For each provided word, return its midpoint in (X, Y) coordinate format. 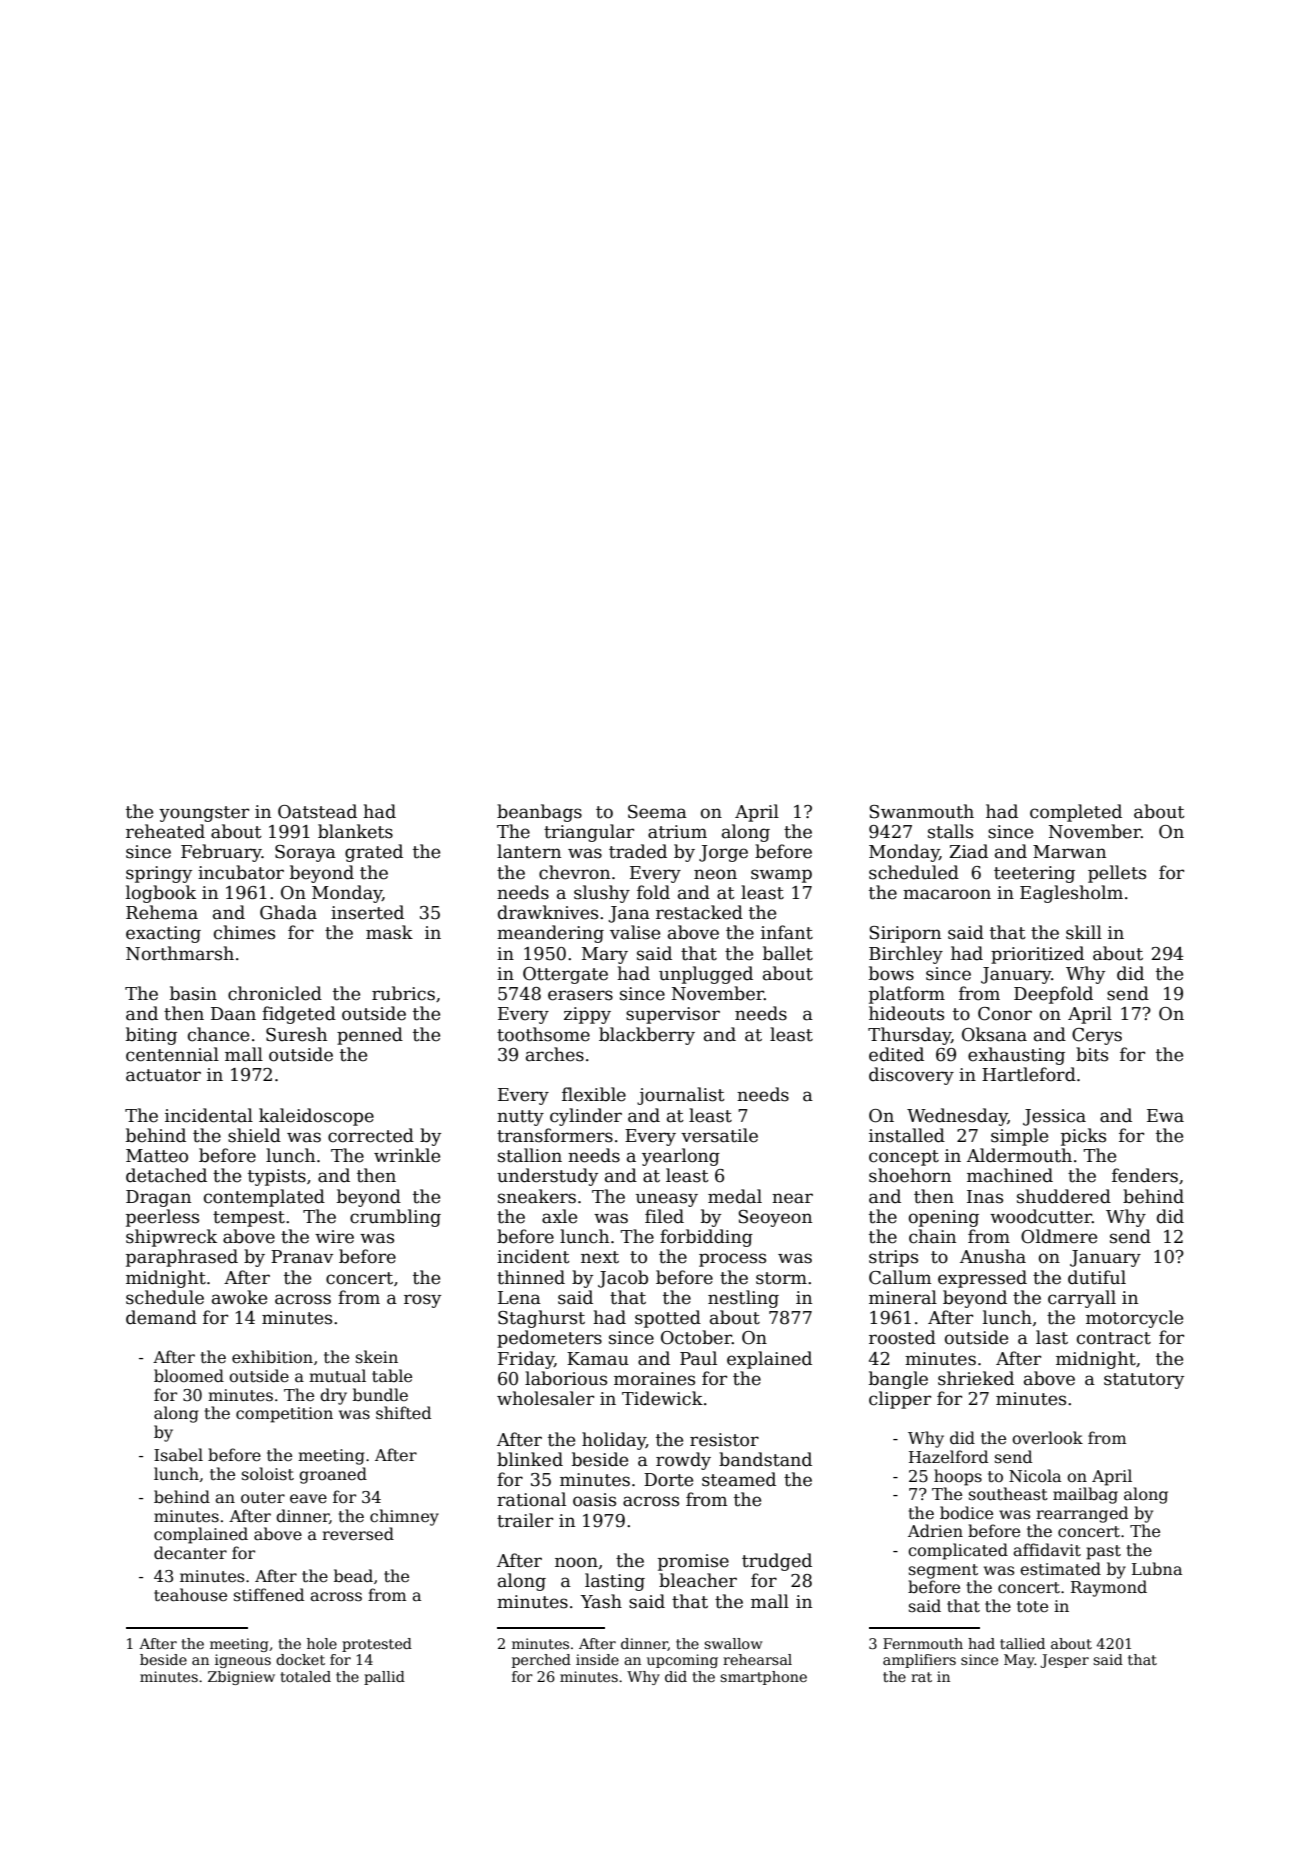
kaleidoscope (316, 1117)
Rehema (162, 912)
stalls (950, 831)
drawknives (548, 912)
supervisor (673, 1015)
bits (1092, 1054)
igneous (243, 1661)
